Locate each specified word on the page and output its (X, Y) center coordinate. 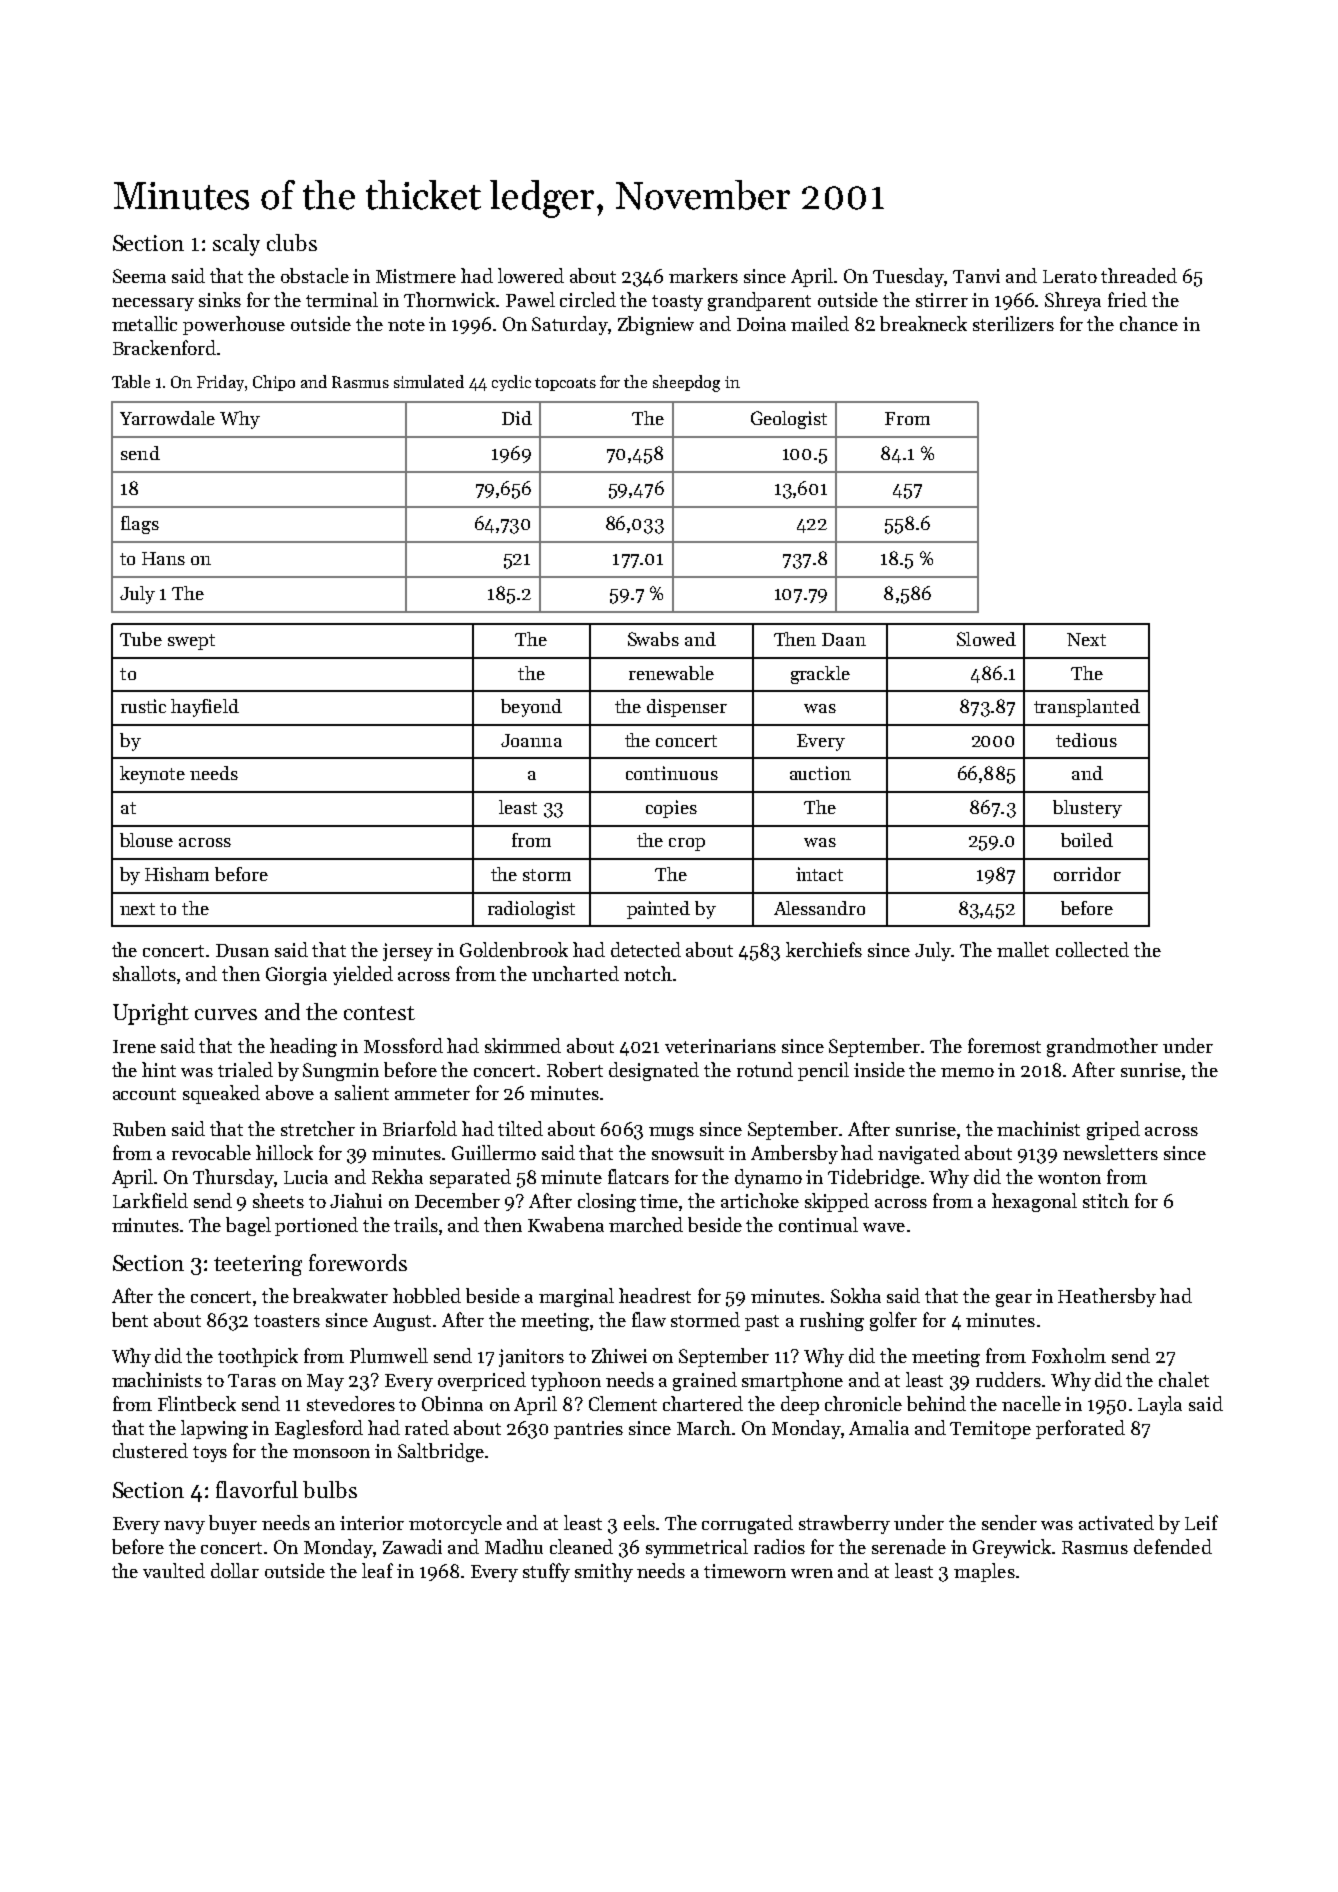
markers (703, 275)
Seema (139, 276)
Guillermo (494, 1152)
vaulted (174, 1570)
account (144, 1094)
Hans (163, 558)
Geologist (789, 420)
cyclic (511, 383)
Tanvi (976, 276)
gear (1014, 1300)
